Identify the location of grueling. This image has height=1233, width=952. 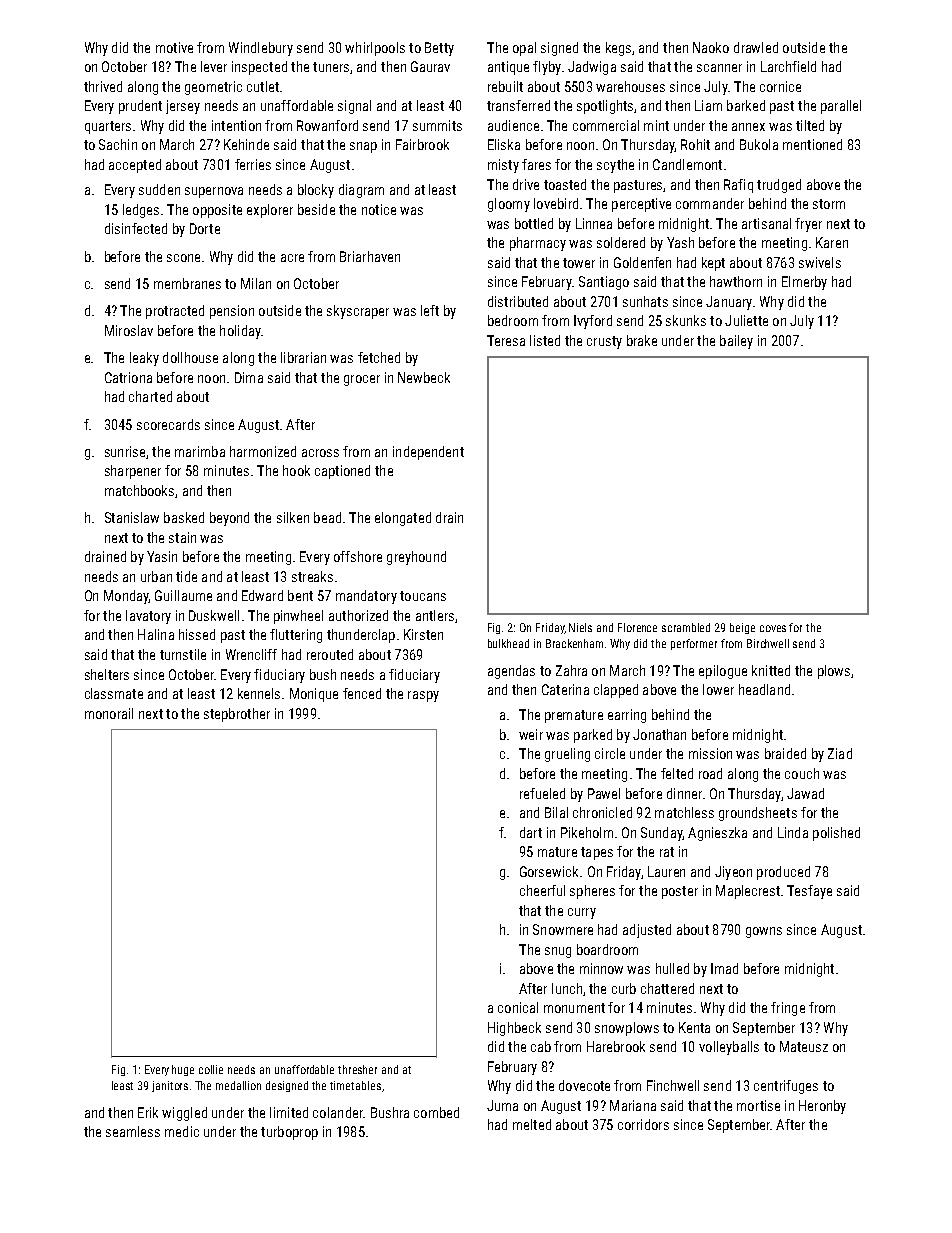
(567, 755).
